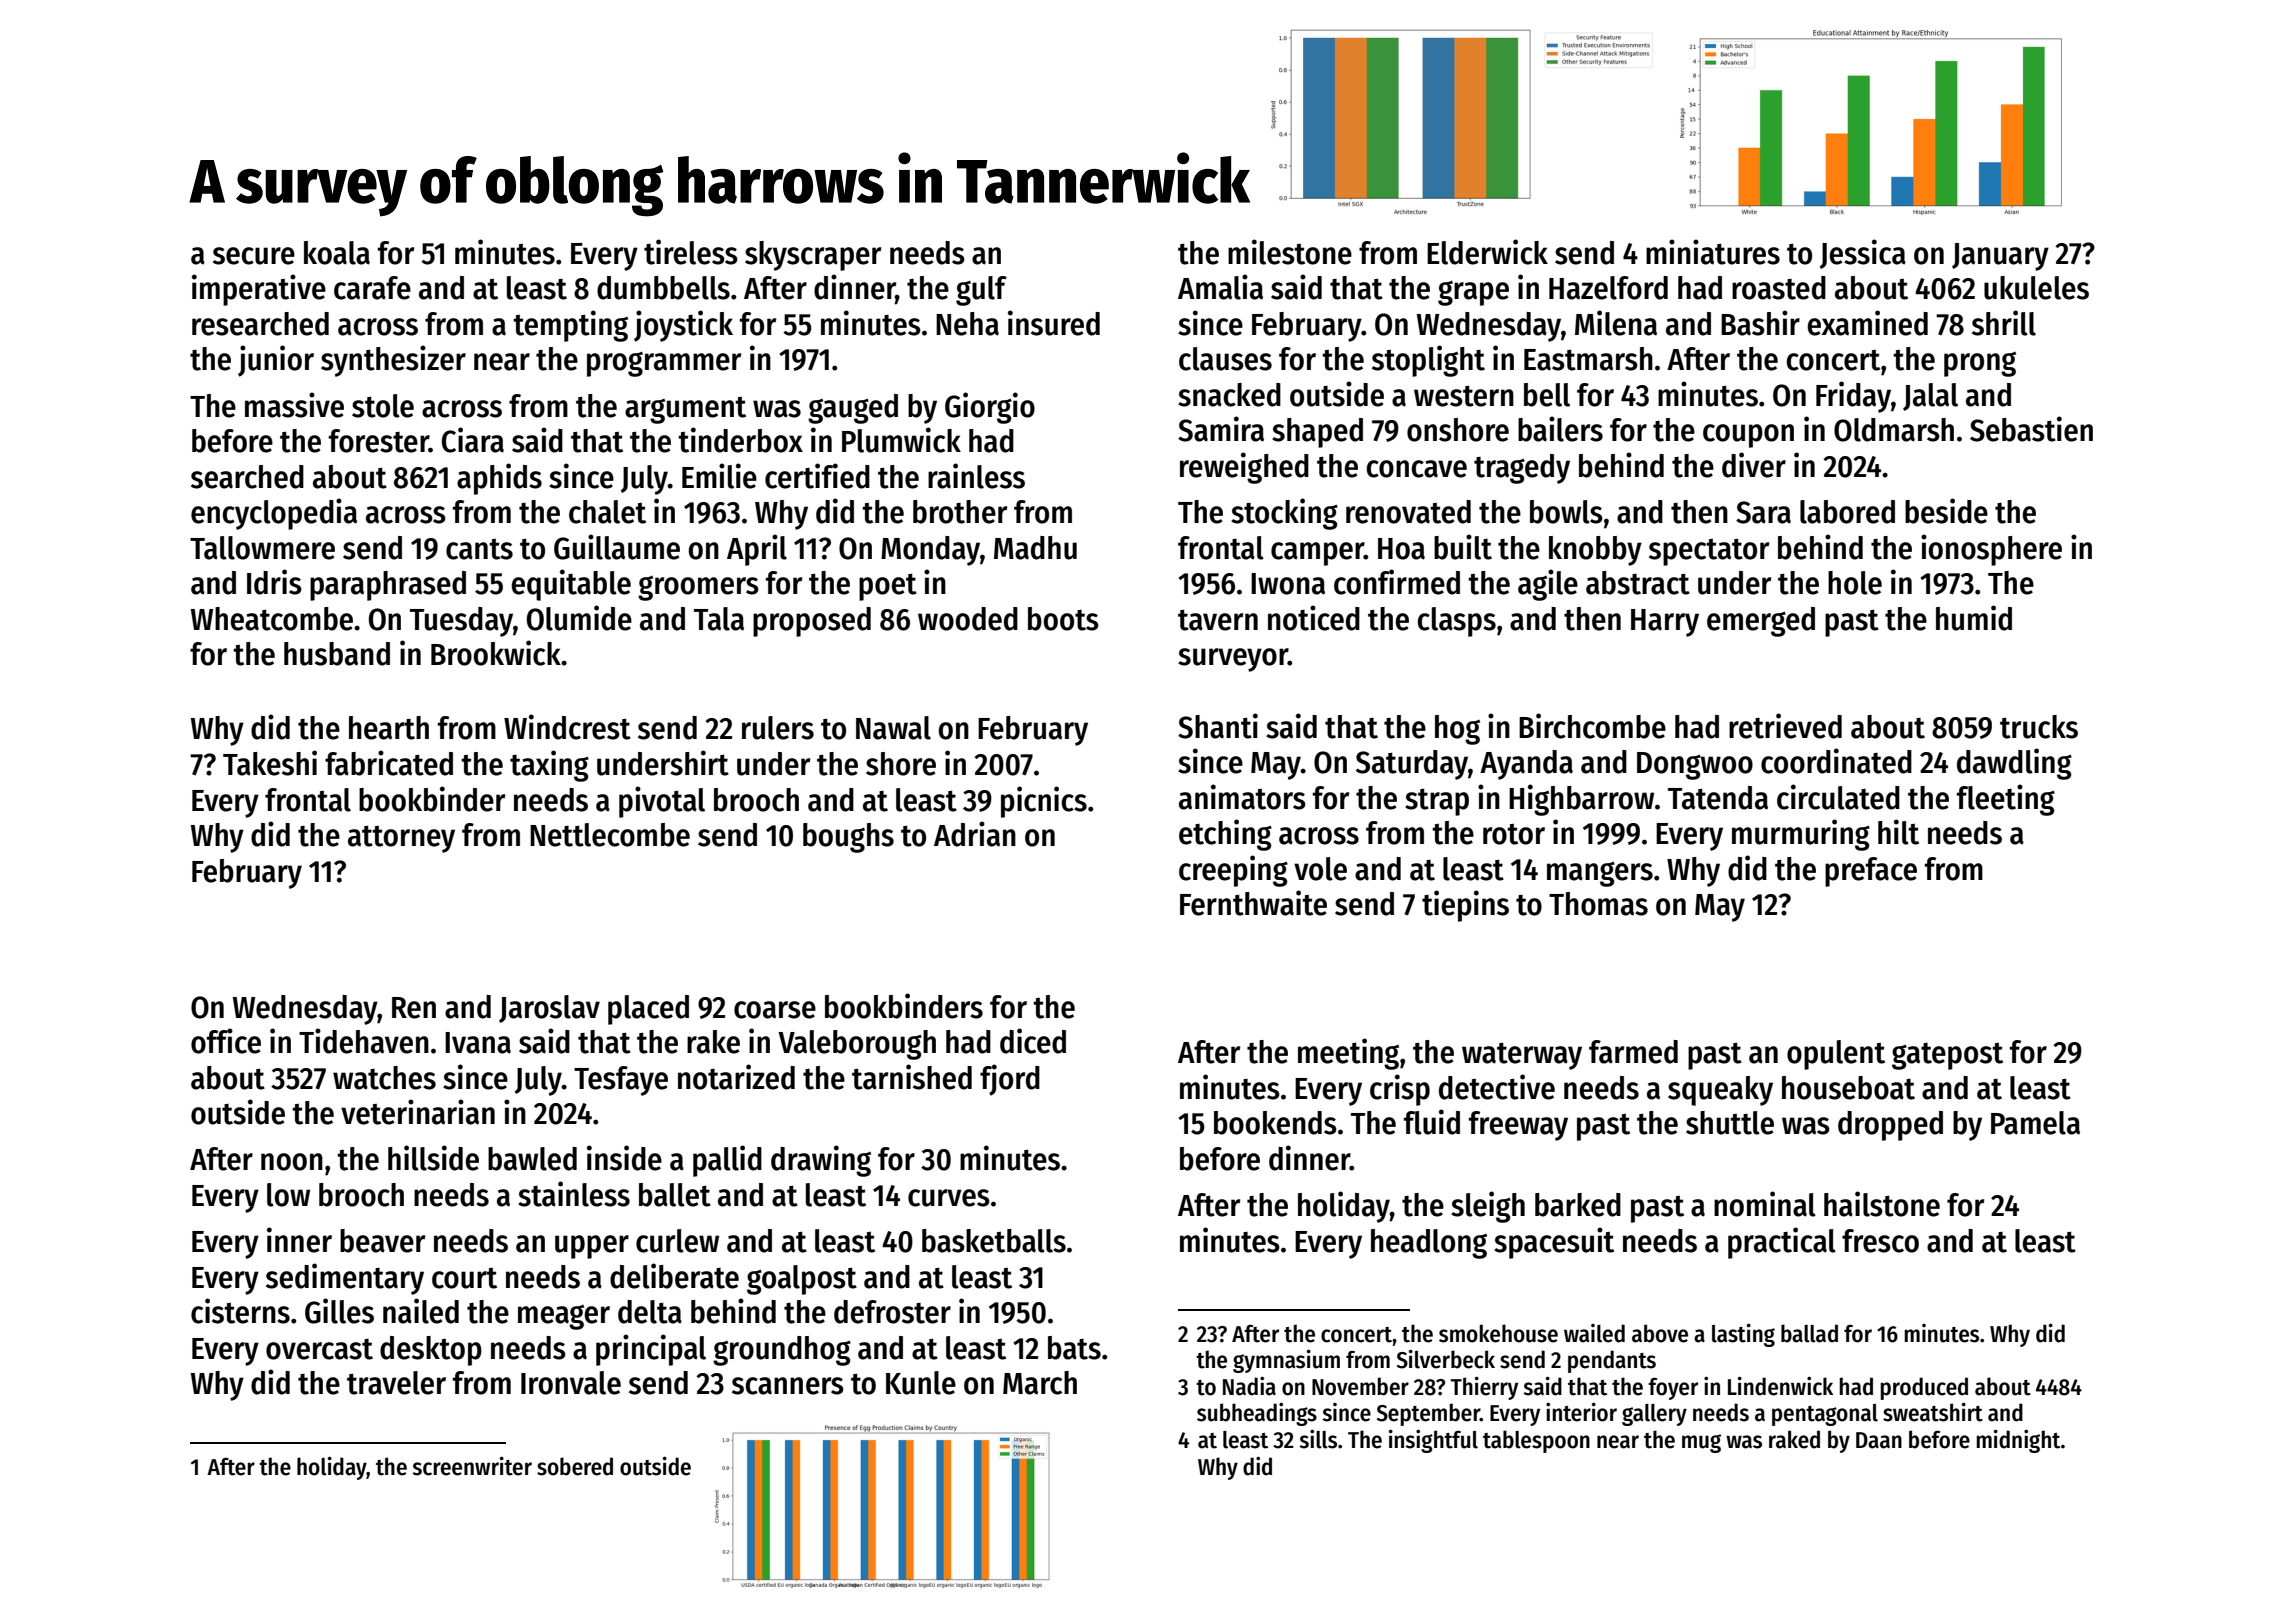  Describe the element at coordinates (575, 1466) in the screenshot. I see `sobered` at that location.
